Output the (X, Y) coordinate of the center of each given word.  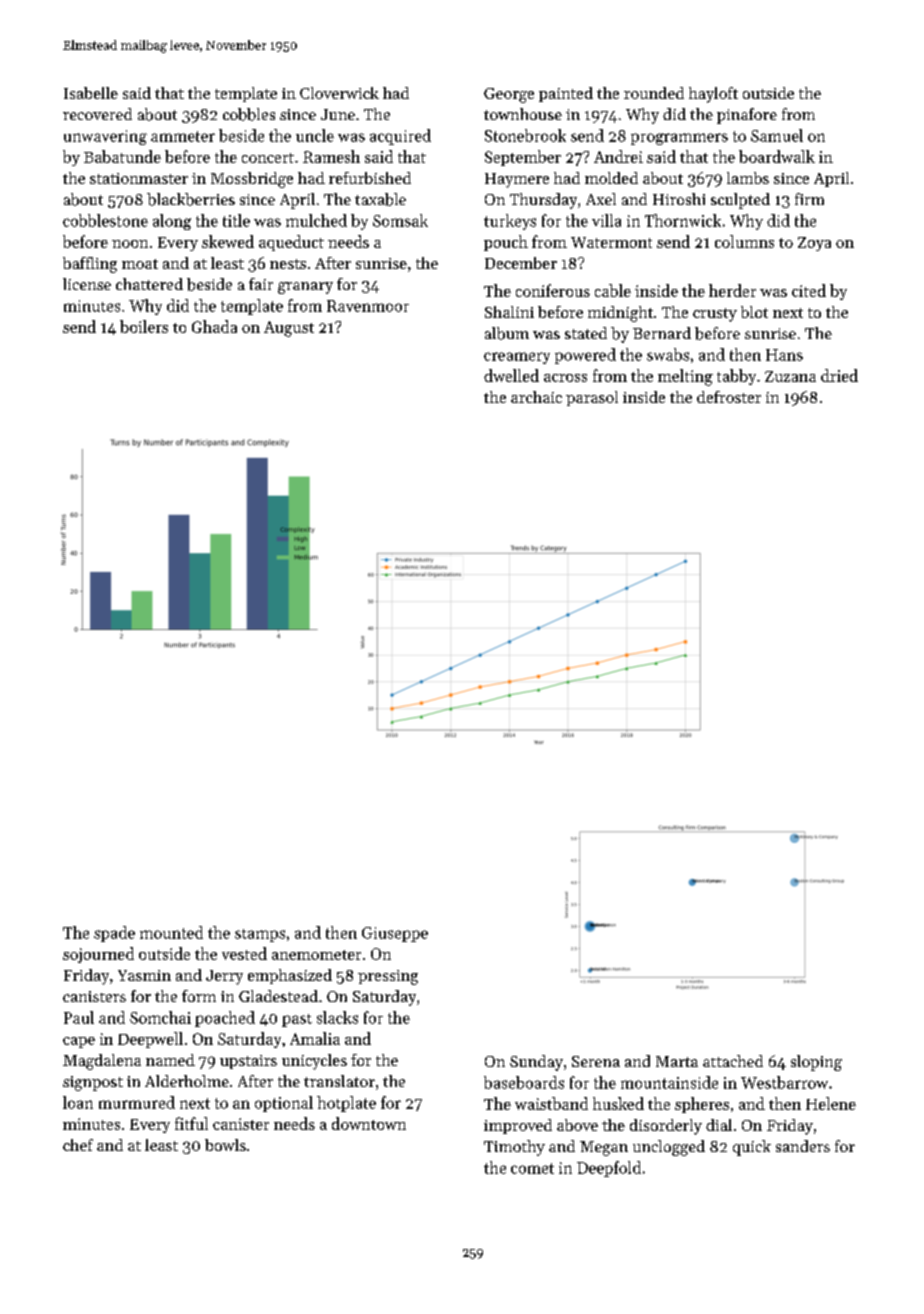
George (509, 95)
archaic (536, 397)
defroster (729, 397)
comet (532, 1168)
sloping (816, 1063)
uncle (315, 135)
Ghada (214, 326)
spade (114, 934)
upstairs (248, 1062)
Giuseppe (395, 934)
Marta (677, 1061)
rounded (654, 93)
